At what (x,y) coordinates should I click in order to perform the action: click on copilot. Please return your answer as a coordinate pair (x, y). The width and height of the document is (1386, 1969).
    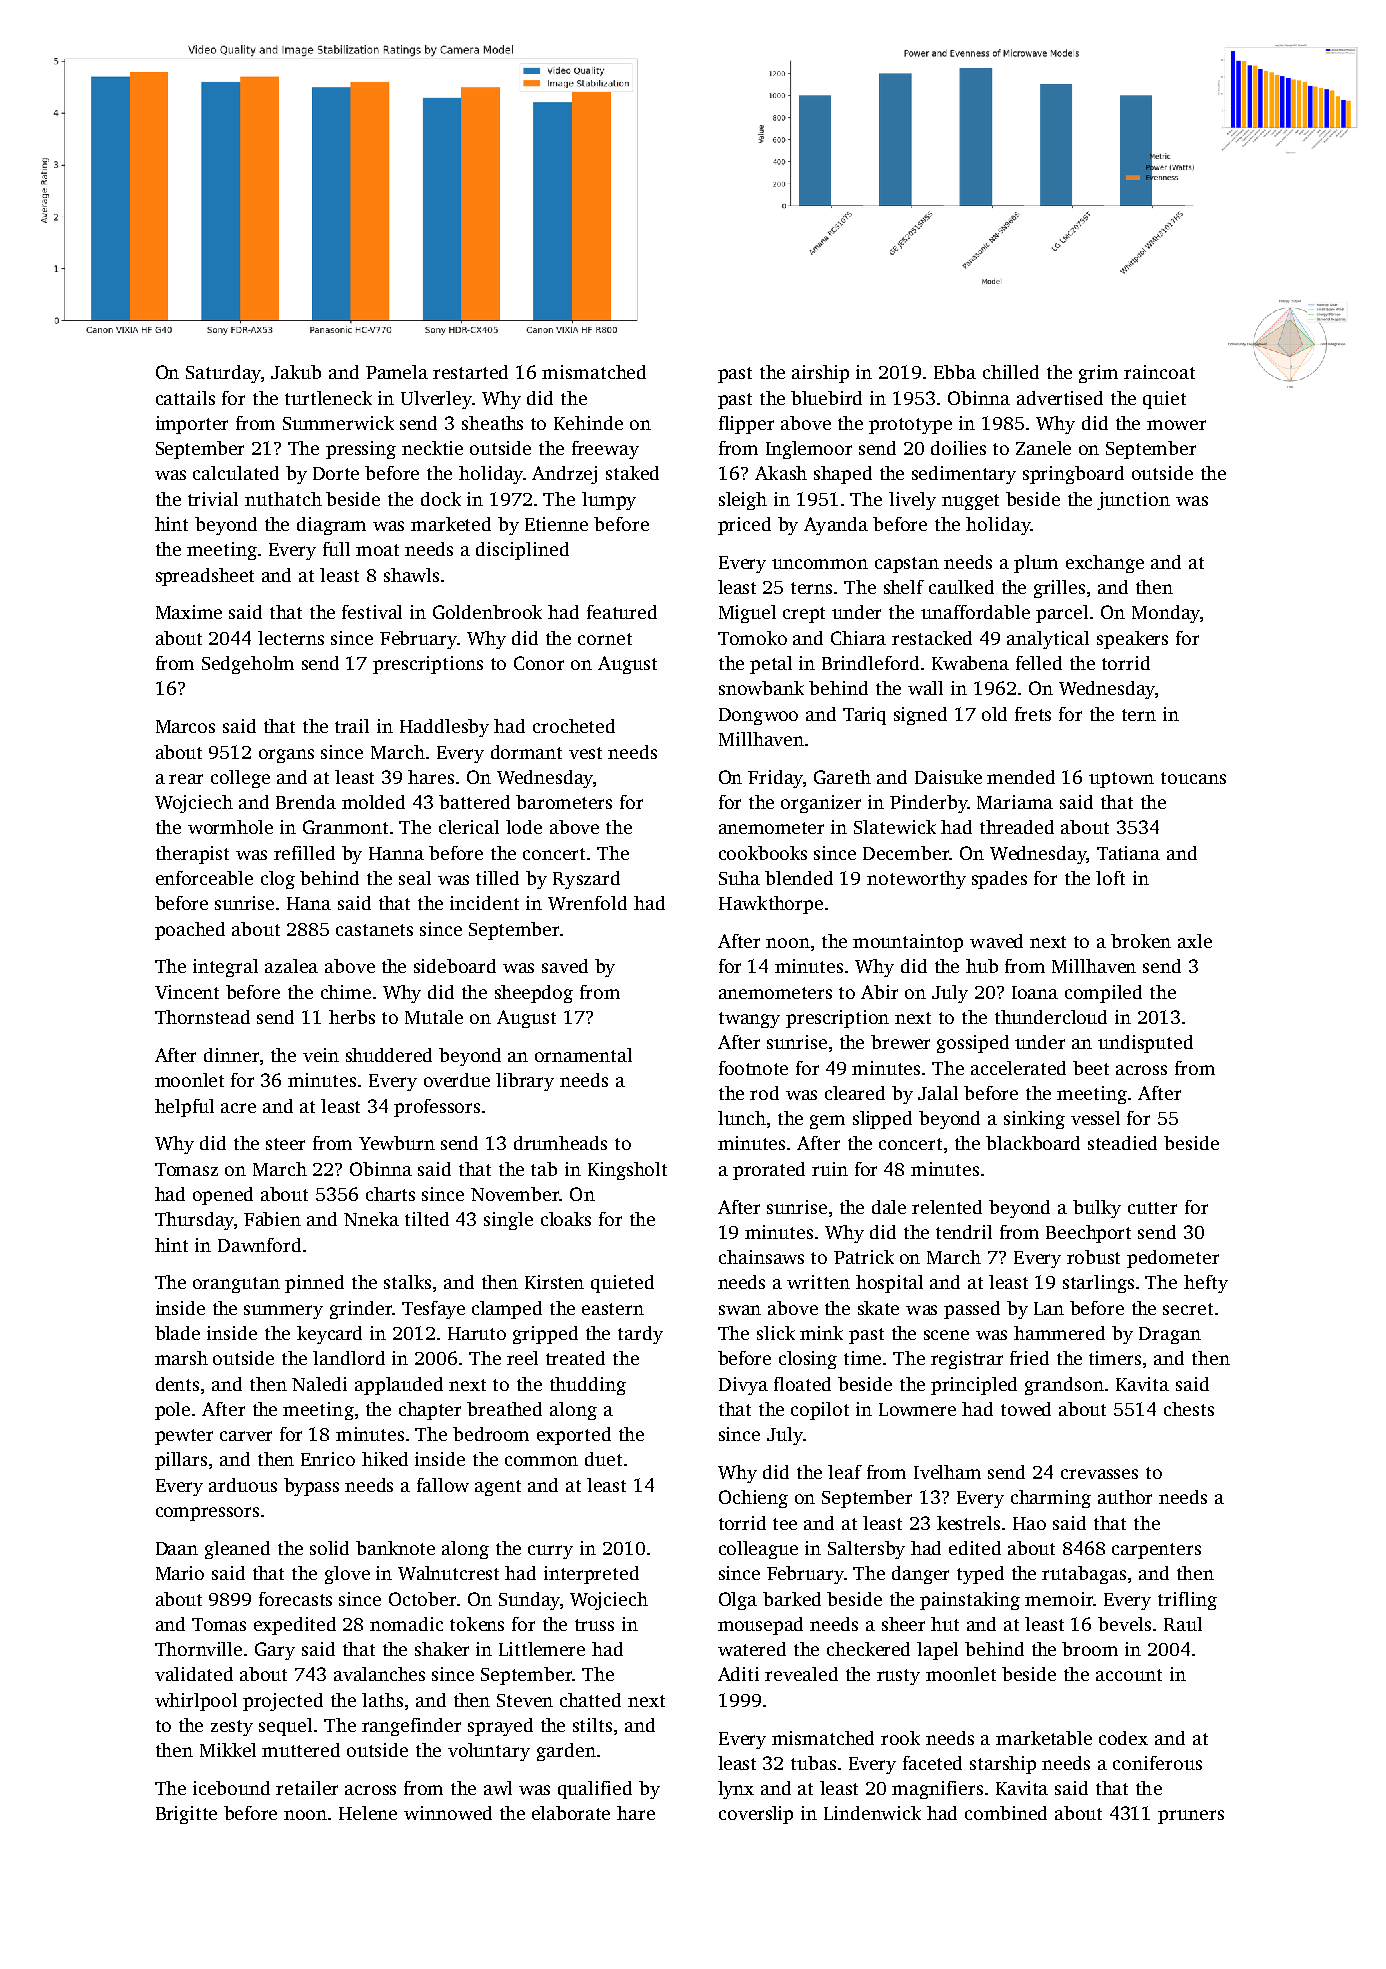
    Looking at the image, I should click on (820, 1411).
